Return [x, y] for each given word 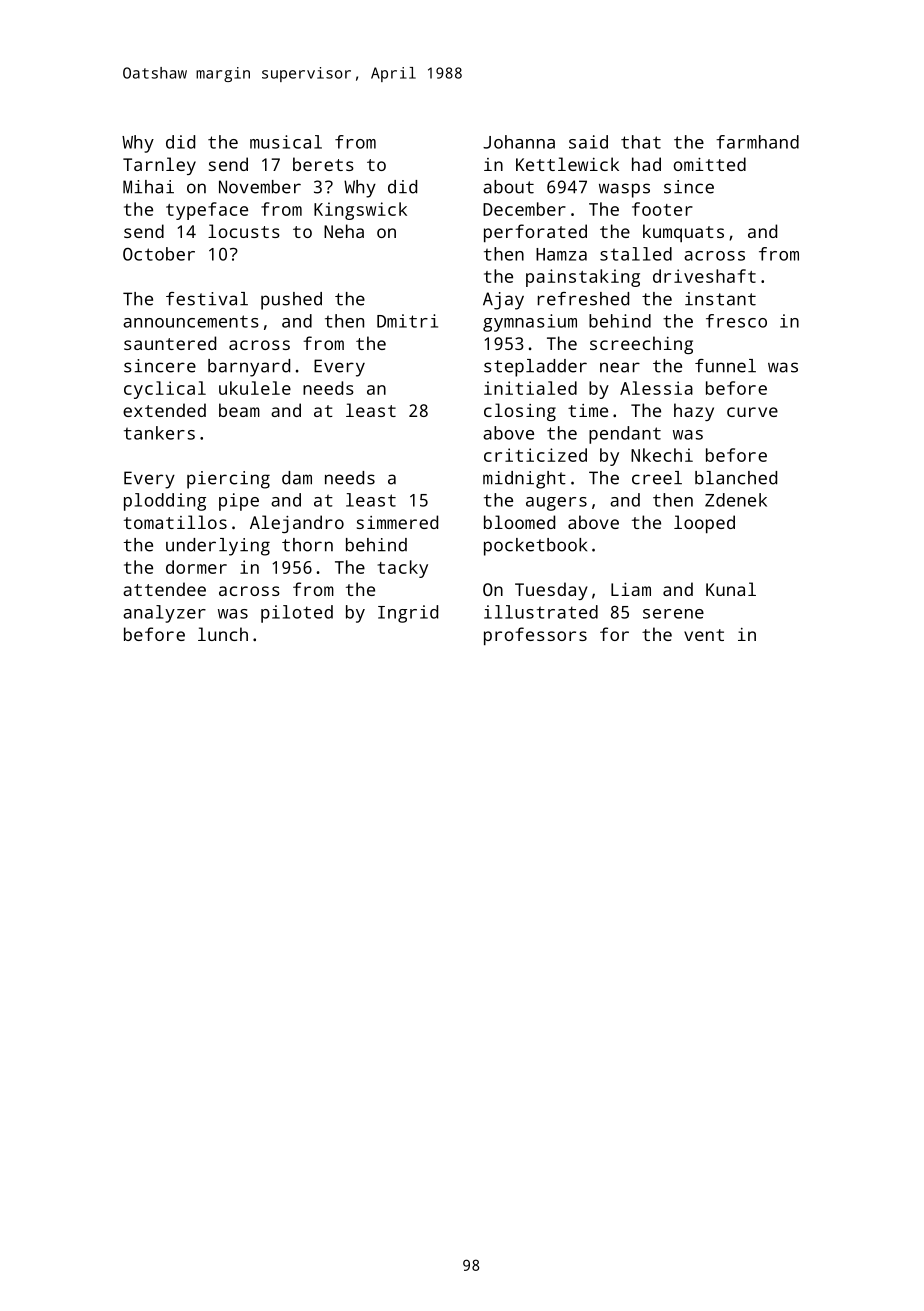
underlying [218, 547]
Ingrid [408, 614]
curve [752, 412]
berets [323, 164]
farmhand [757, 142]
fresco [736, 321]
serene [673, 614]
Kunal [731, 589]
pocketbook [535, 547]
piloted [297, 614]
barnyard [249, 368]
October [159, 254]
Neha [344, 231]
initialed [530, 388]
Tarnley [159, 166]
